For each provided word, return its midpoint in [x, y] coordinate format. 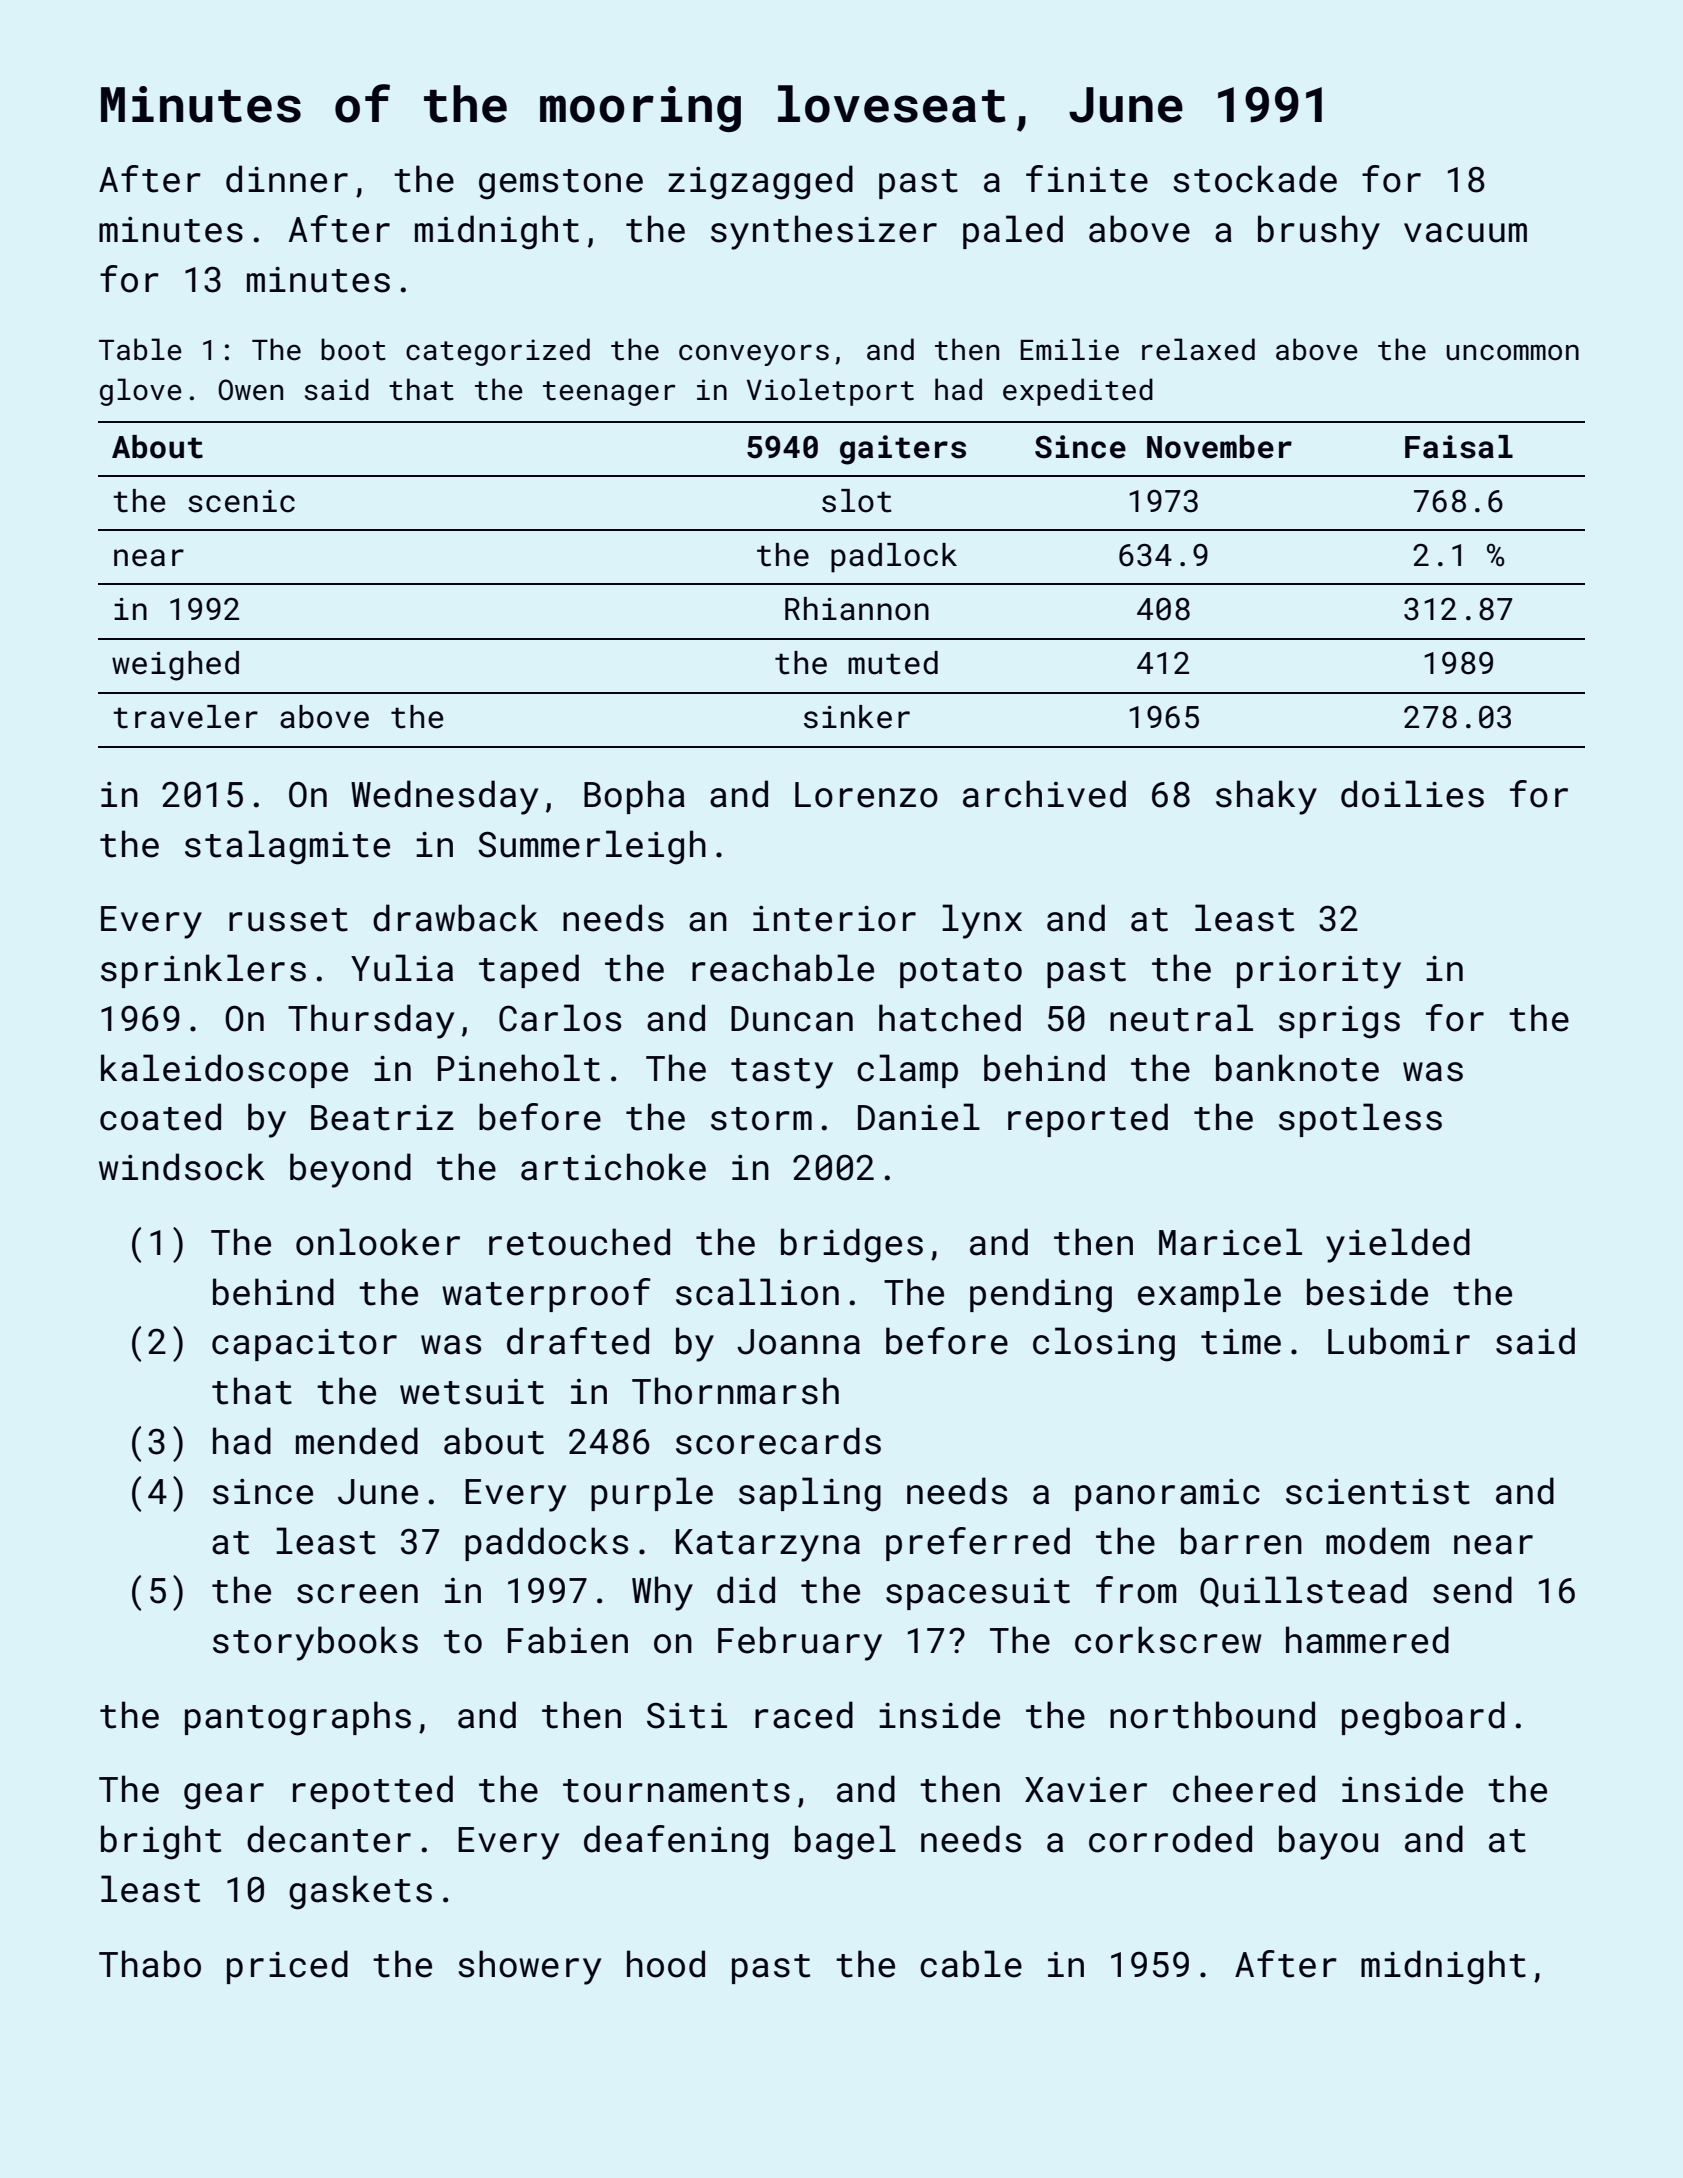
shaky [1266, 797]
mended [357, 1441]
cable [971, 1964]
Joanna [798, 1342]
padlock [894, 558]
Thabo [150, 1964]
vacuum [1465, 233]
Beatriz [382, 1118]
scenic [241, 501]
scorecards [778, 1441]
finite [1087, 179]
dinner [287, 179]
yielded [1398, 1245]
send [1472, 1590]
